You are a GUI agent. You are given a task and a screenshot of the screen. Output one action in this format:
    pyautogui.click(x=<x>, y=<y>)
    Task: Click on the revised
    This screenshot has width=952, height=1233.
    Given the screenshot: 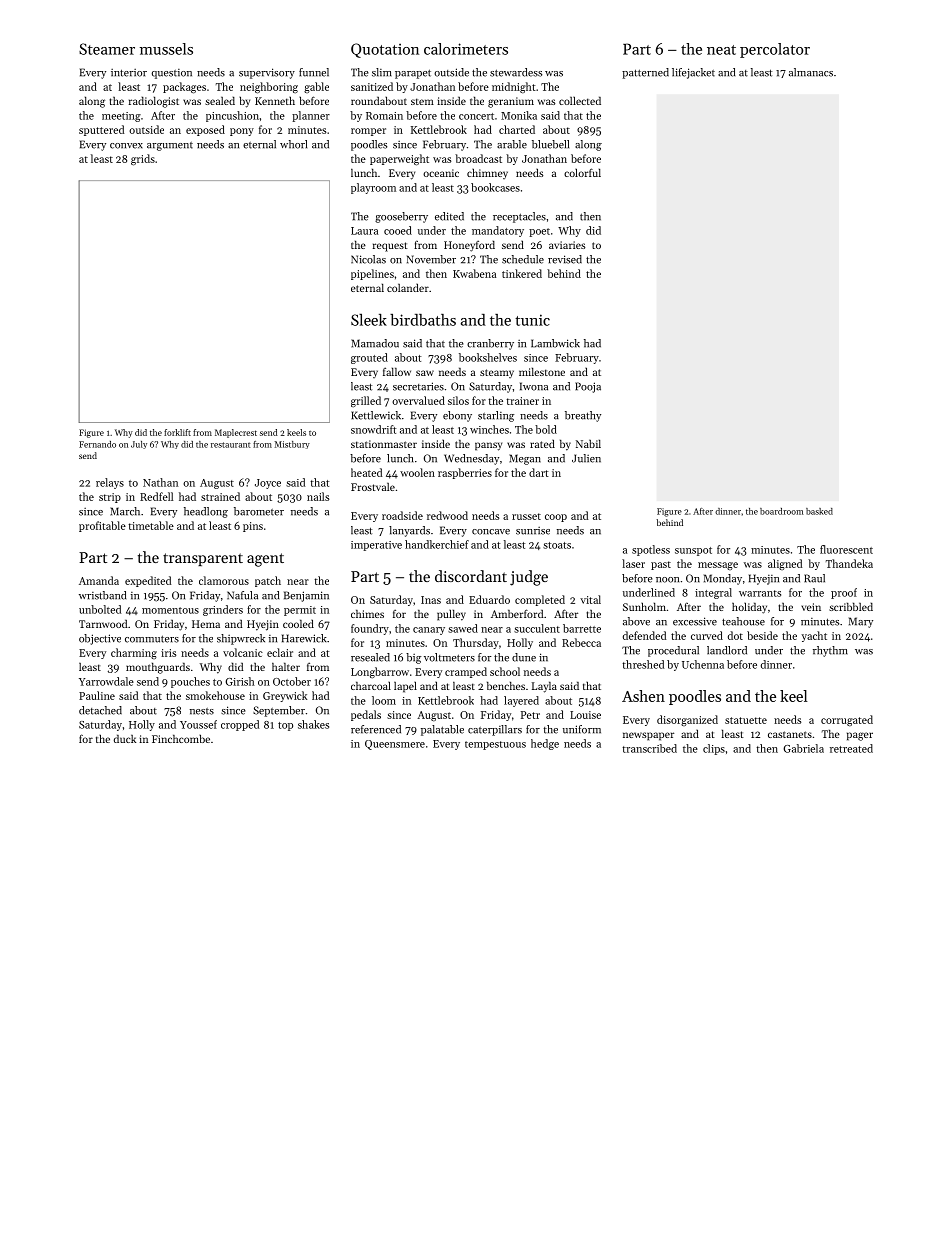 What is the action you would take?
    pyautogui.click(x=565, y=259)
